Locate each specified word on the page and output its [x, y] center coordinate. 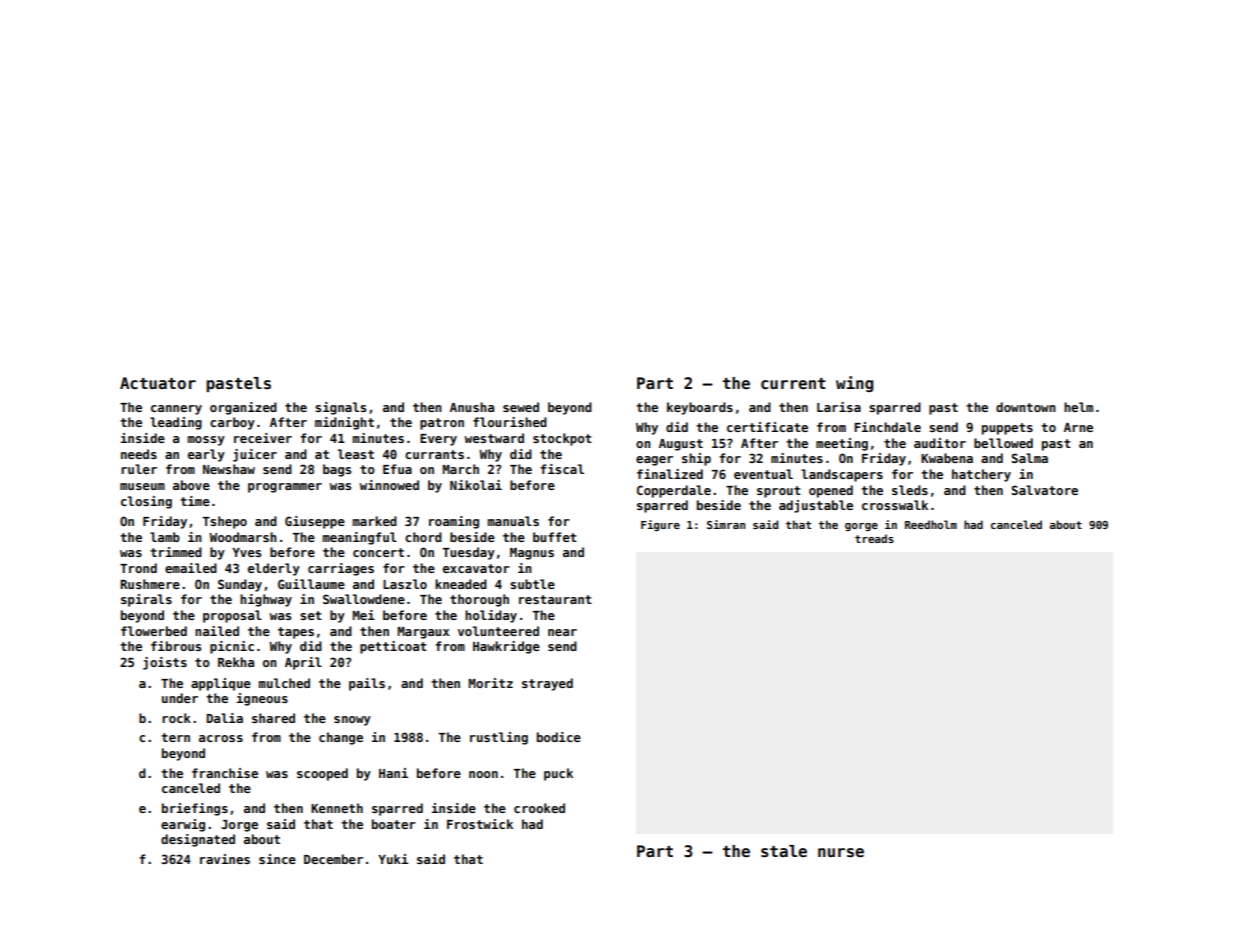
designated [198, 840]
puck [558, 774]
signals [340, 408]
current [793, 384]
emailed [191, 568]
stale [784, 851]
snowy [352, 721]
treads [874, 538]
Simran [726, 524]
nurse [841, 853]
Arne [1078, 427]
